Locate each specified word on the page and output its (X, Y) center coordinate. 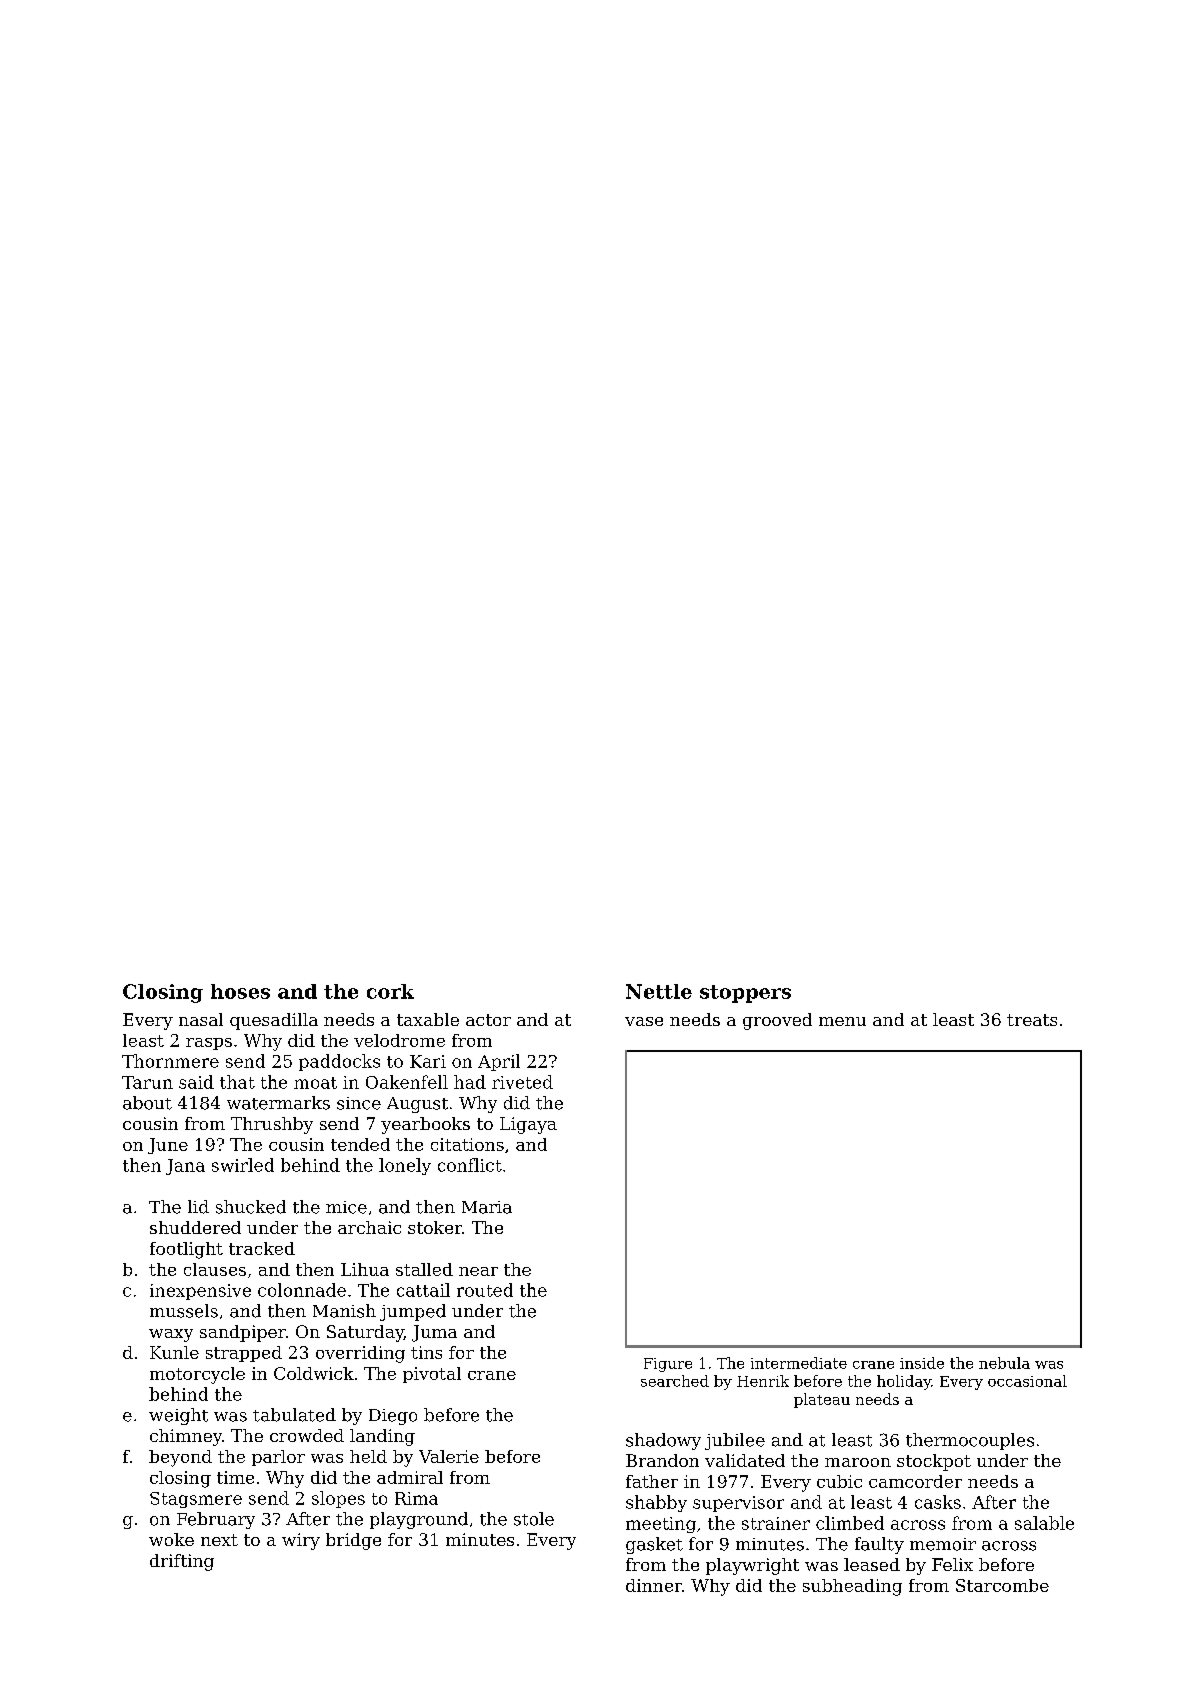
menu (842, 1021)
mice (346, 1207)
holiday (904, 1382)
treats (1032, 1020)
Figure (668, 1365)
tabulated (294, 1415)
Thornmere (170, 1061)
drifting (182, 1562)
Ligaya (528, 1125)
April (499, 1062)
